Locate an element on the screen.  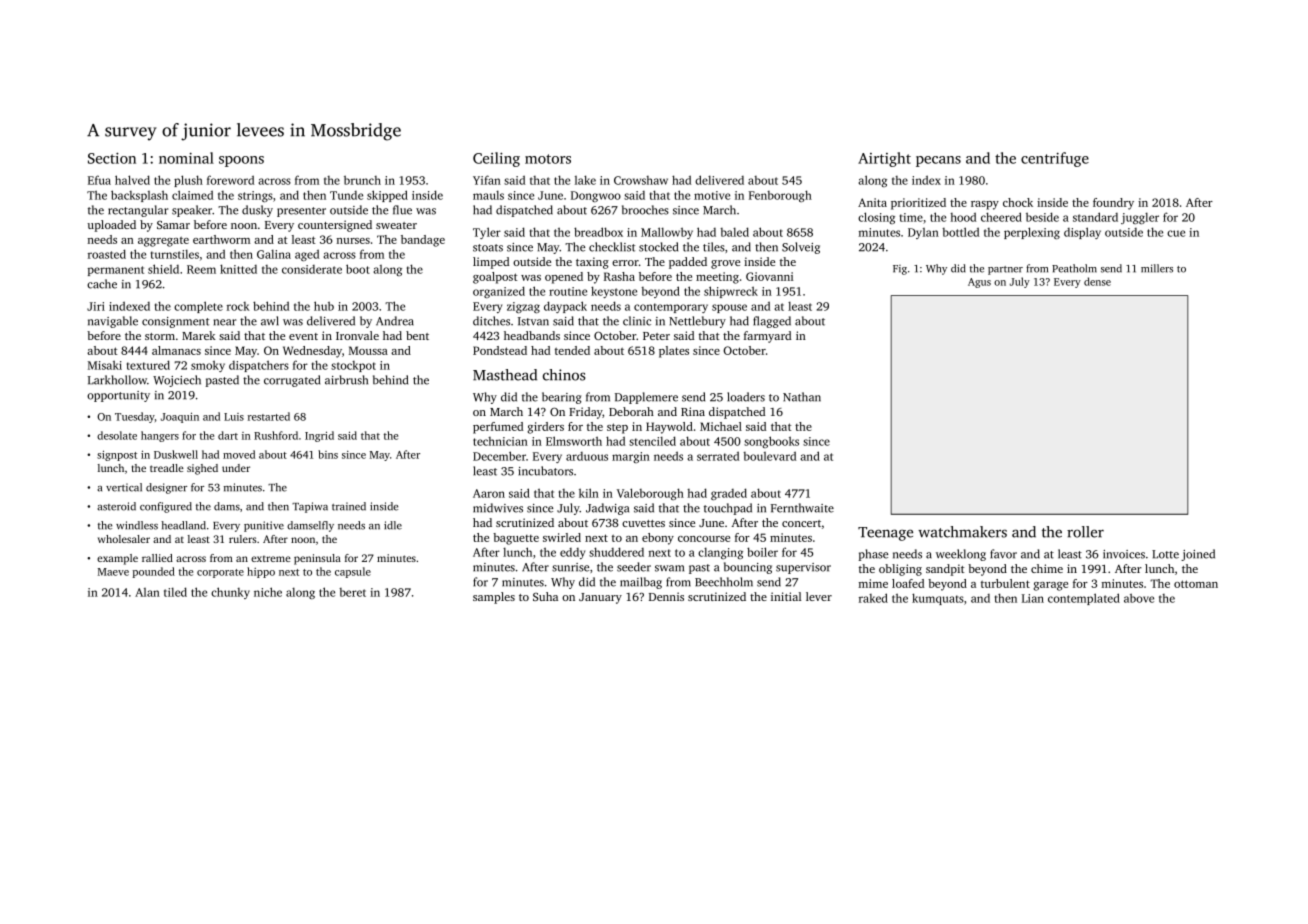
songbooks is located at coordinates (771, 442).
